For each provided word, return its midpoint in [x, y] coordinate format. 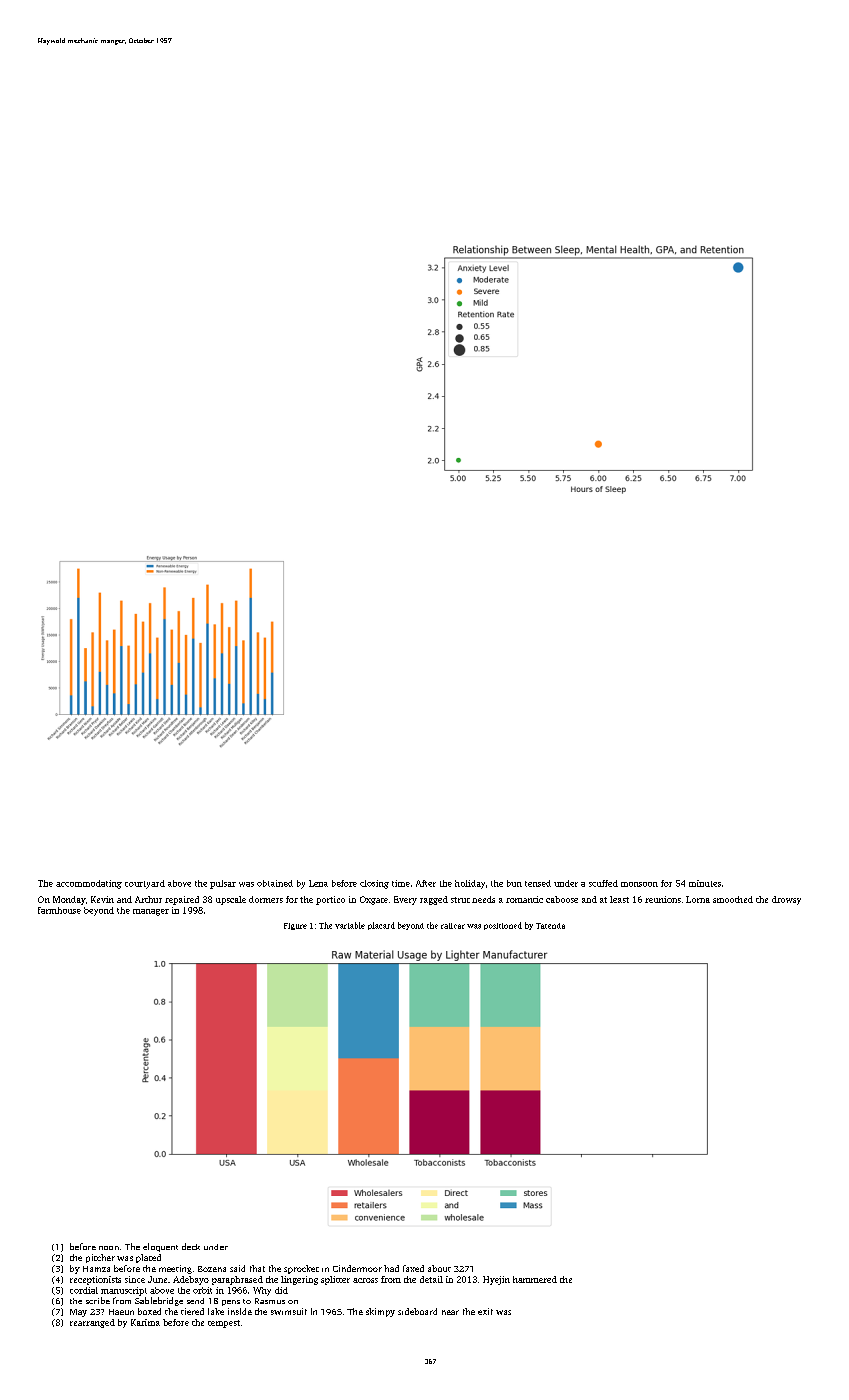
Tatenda [550, 926]
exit [485, 1311]
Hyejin [496, 1280]
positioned [503, 926]
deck [191, 1246]
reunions [663, 899]
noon [109, 1248]
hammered [535, 1279]
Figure [295, 926]
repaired [182, 900]
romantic [524, 899]
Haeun [121, 1312]
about [439, 1268]
